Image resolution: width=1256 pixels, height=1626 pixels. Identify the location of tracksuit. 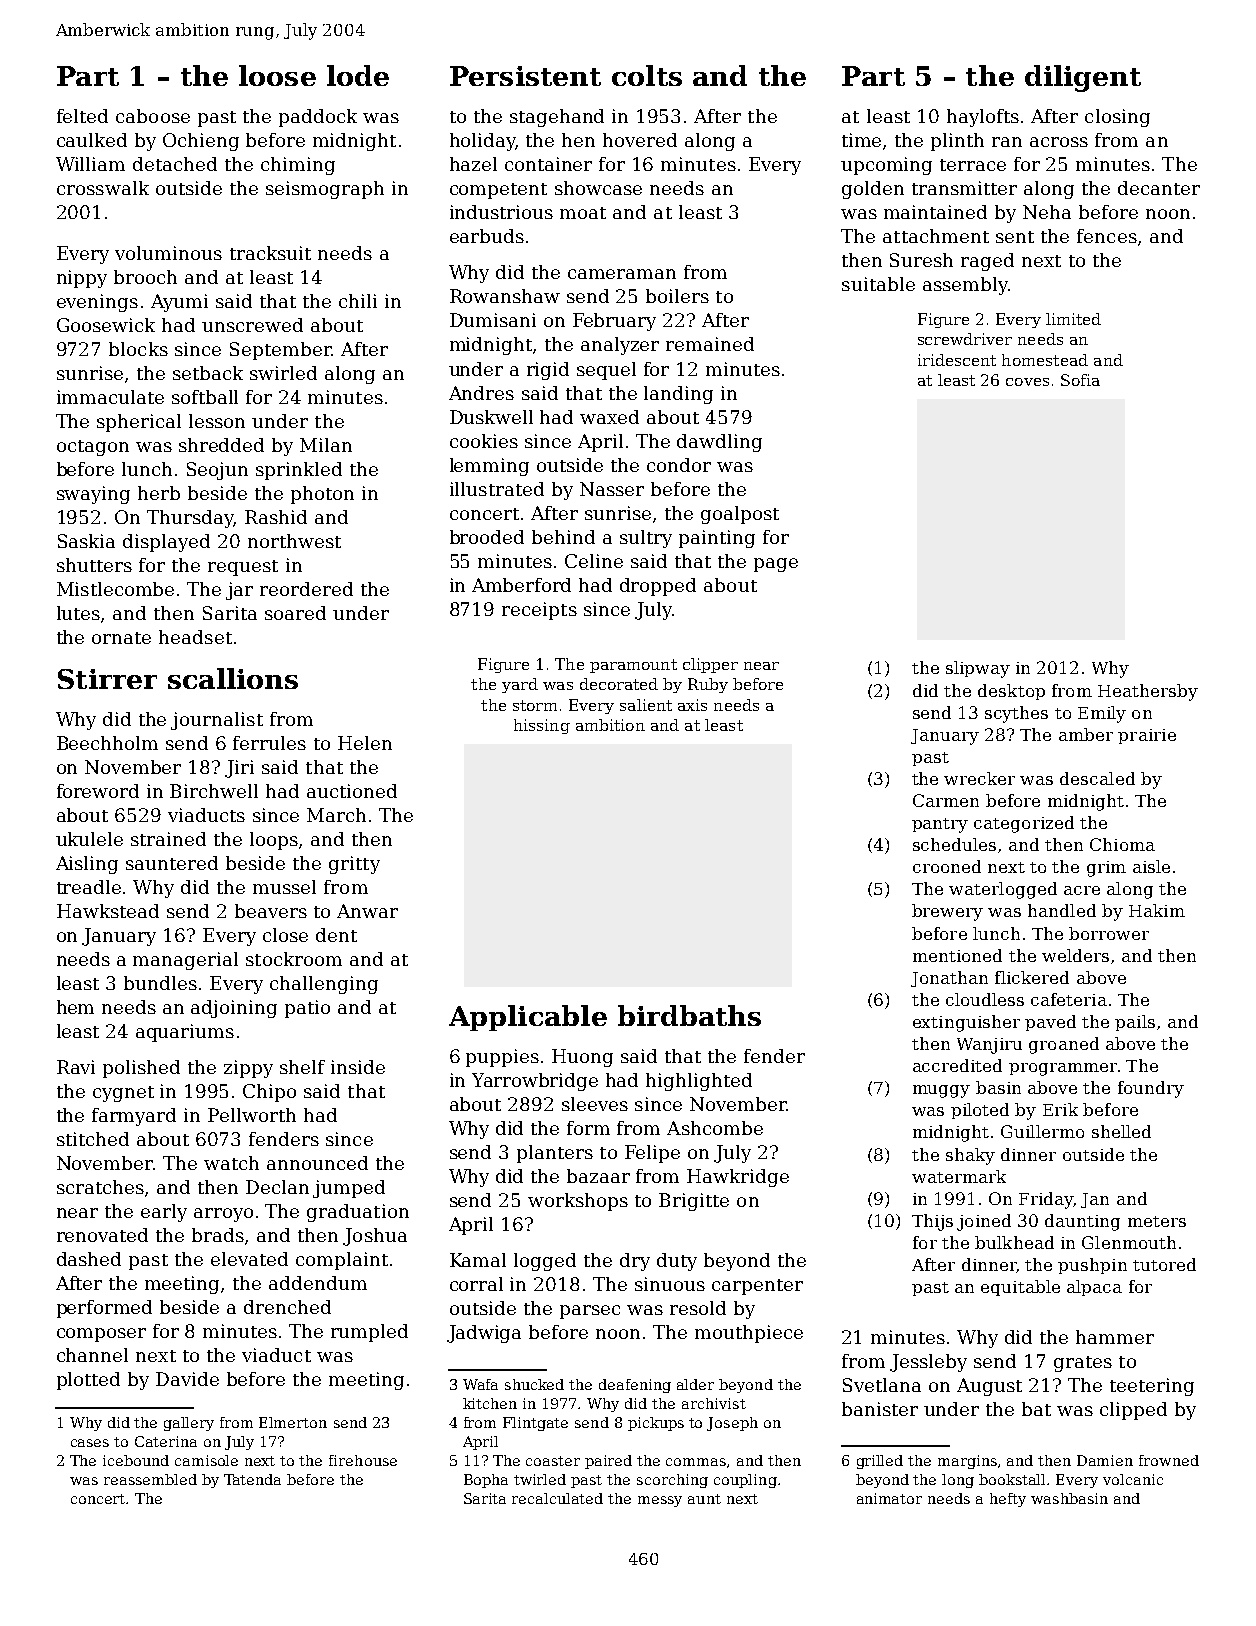
(270, 253).
